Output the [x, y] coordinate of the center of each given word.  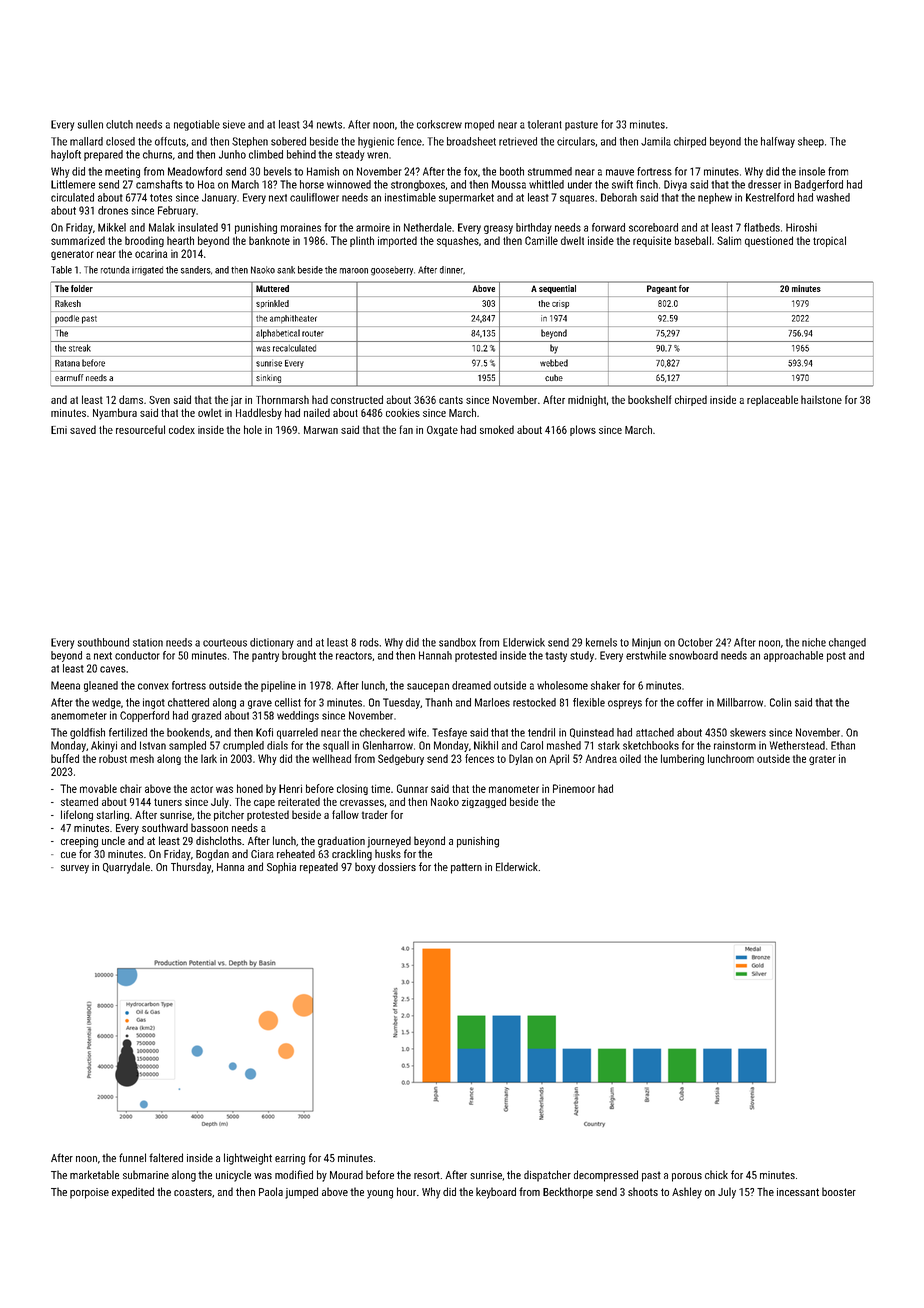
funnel [132, 1157]
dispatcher [547, 1176]
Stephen [250, 142]
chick [716, 1174]
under [580, 184]
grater [822, 760]
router [313, 333]
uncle [113, 840]
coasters [193, 1192]
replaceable [772, 400]
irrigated [147, 271]
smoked [497, 429]
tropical [829, 241]
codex [182, 429]
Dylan [521, 759]
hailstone [821, 399]
